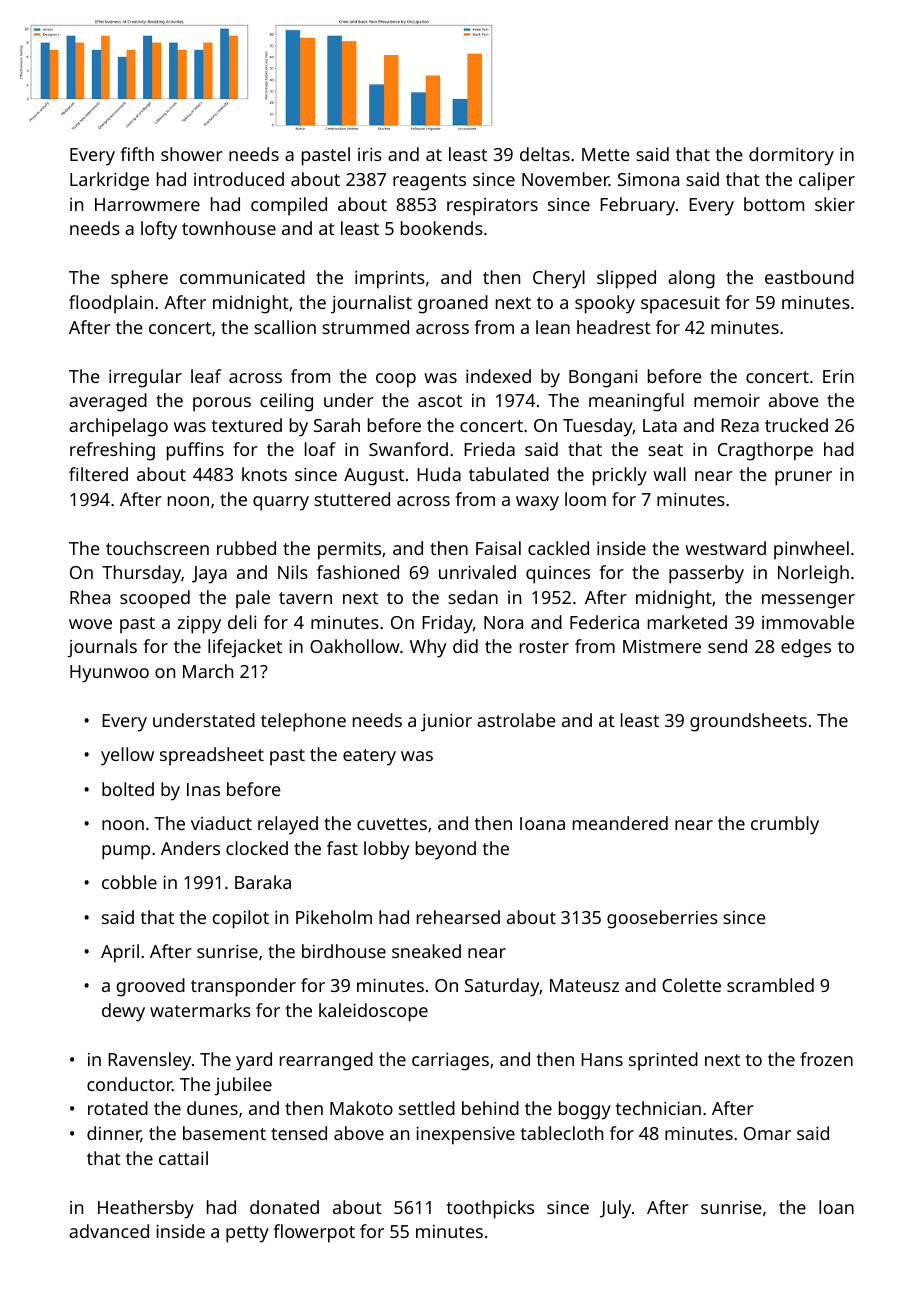  What do you see at coordinates (289, 206) in the screenshot?
I see `compiled` at bounding box center [289, 206].
